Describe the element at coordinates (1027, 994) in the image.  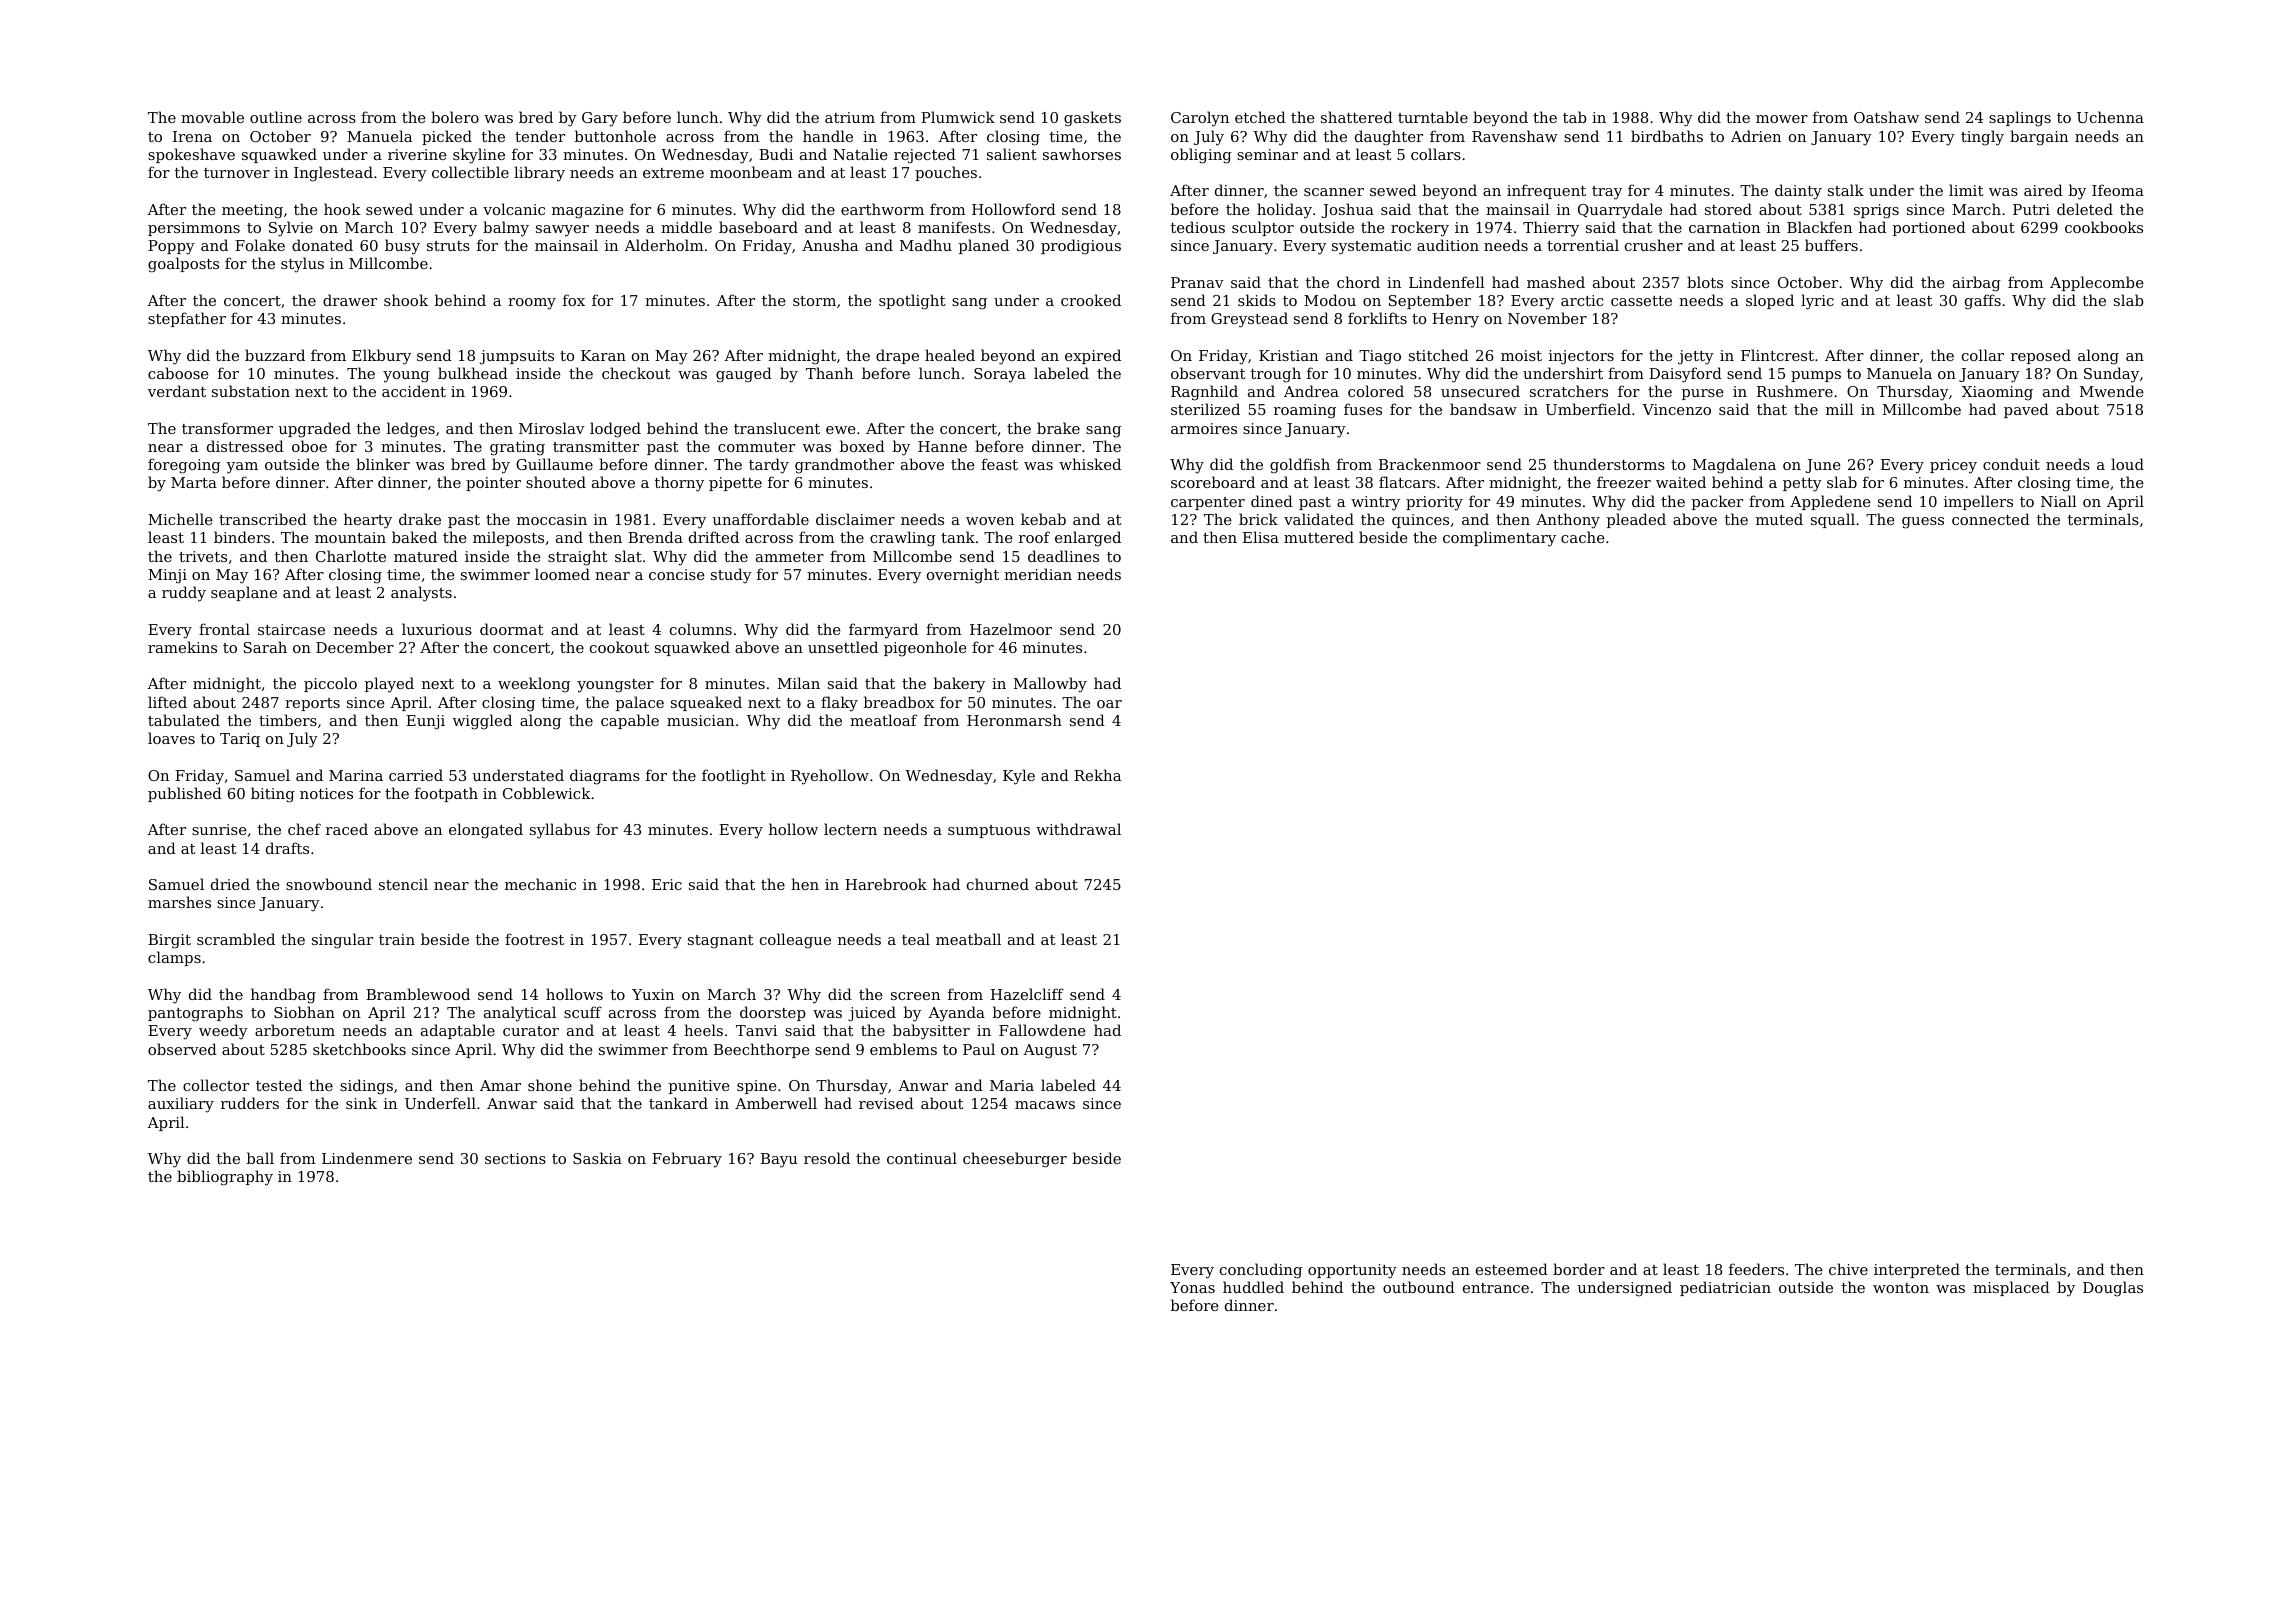
I see `Hazelcliff` at that location.
